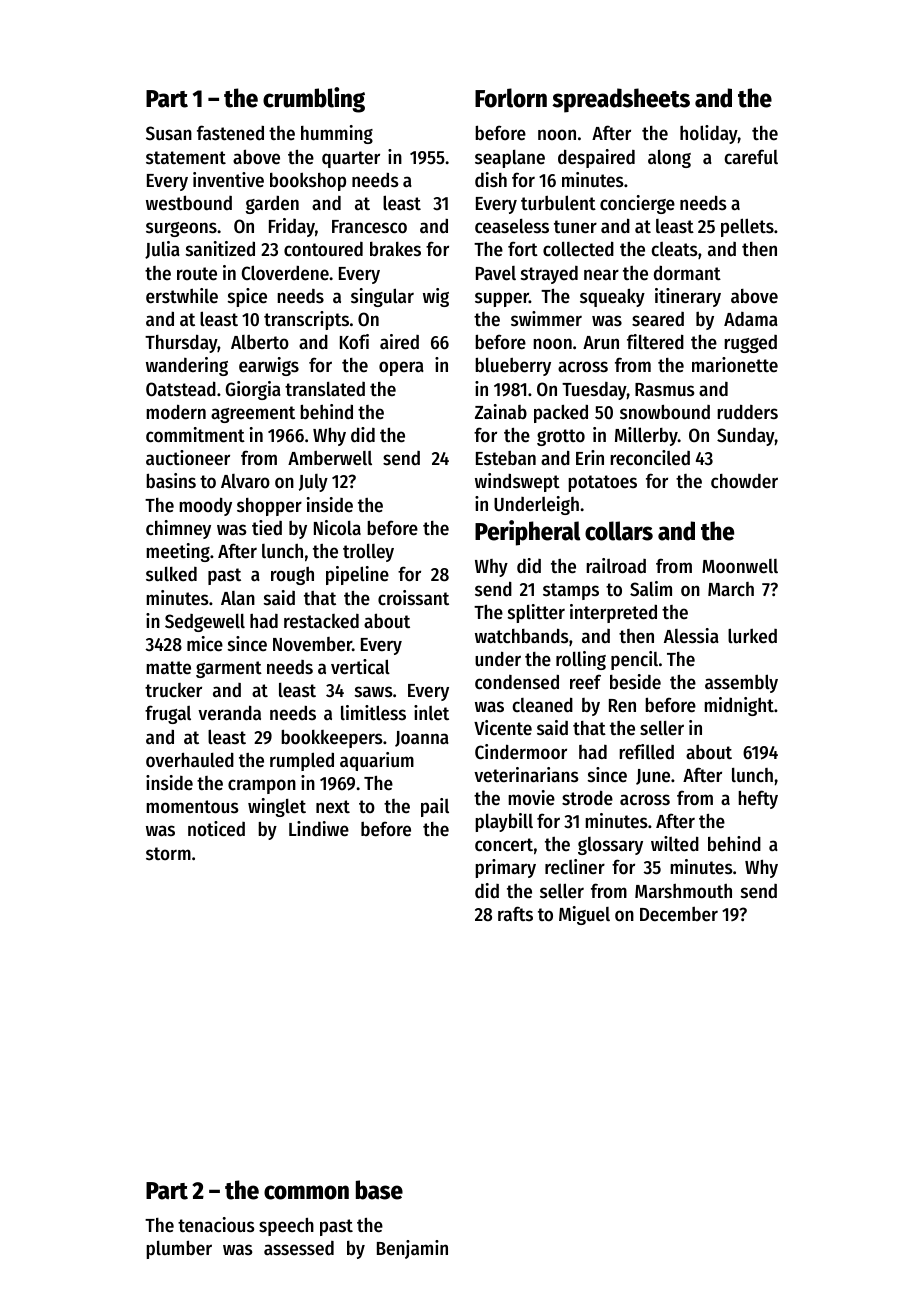  What do you see at coordinates (637, 204) in the screenshot?
I see `concierge` at bounding box center [637, 204].
